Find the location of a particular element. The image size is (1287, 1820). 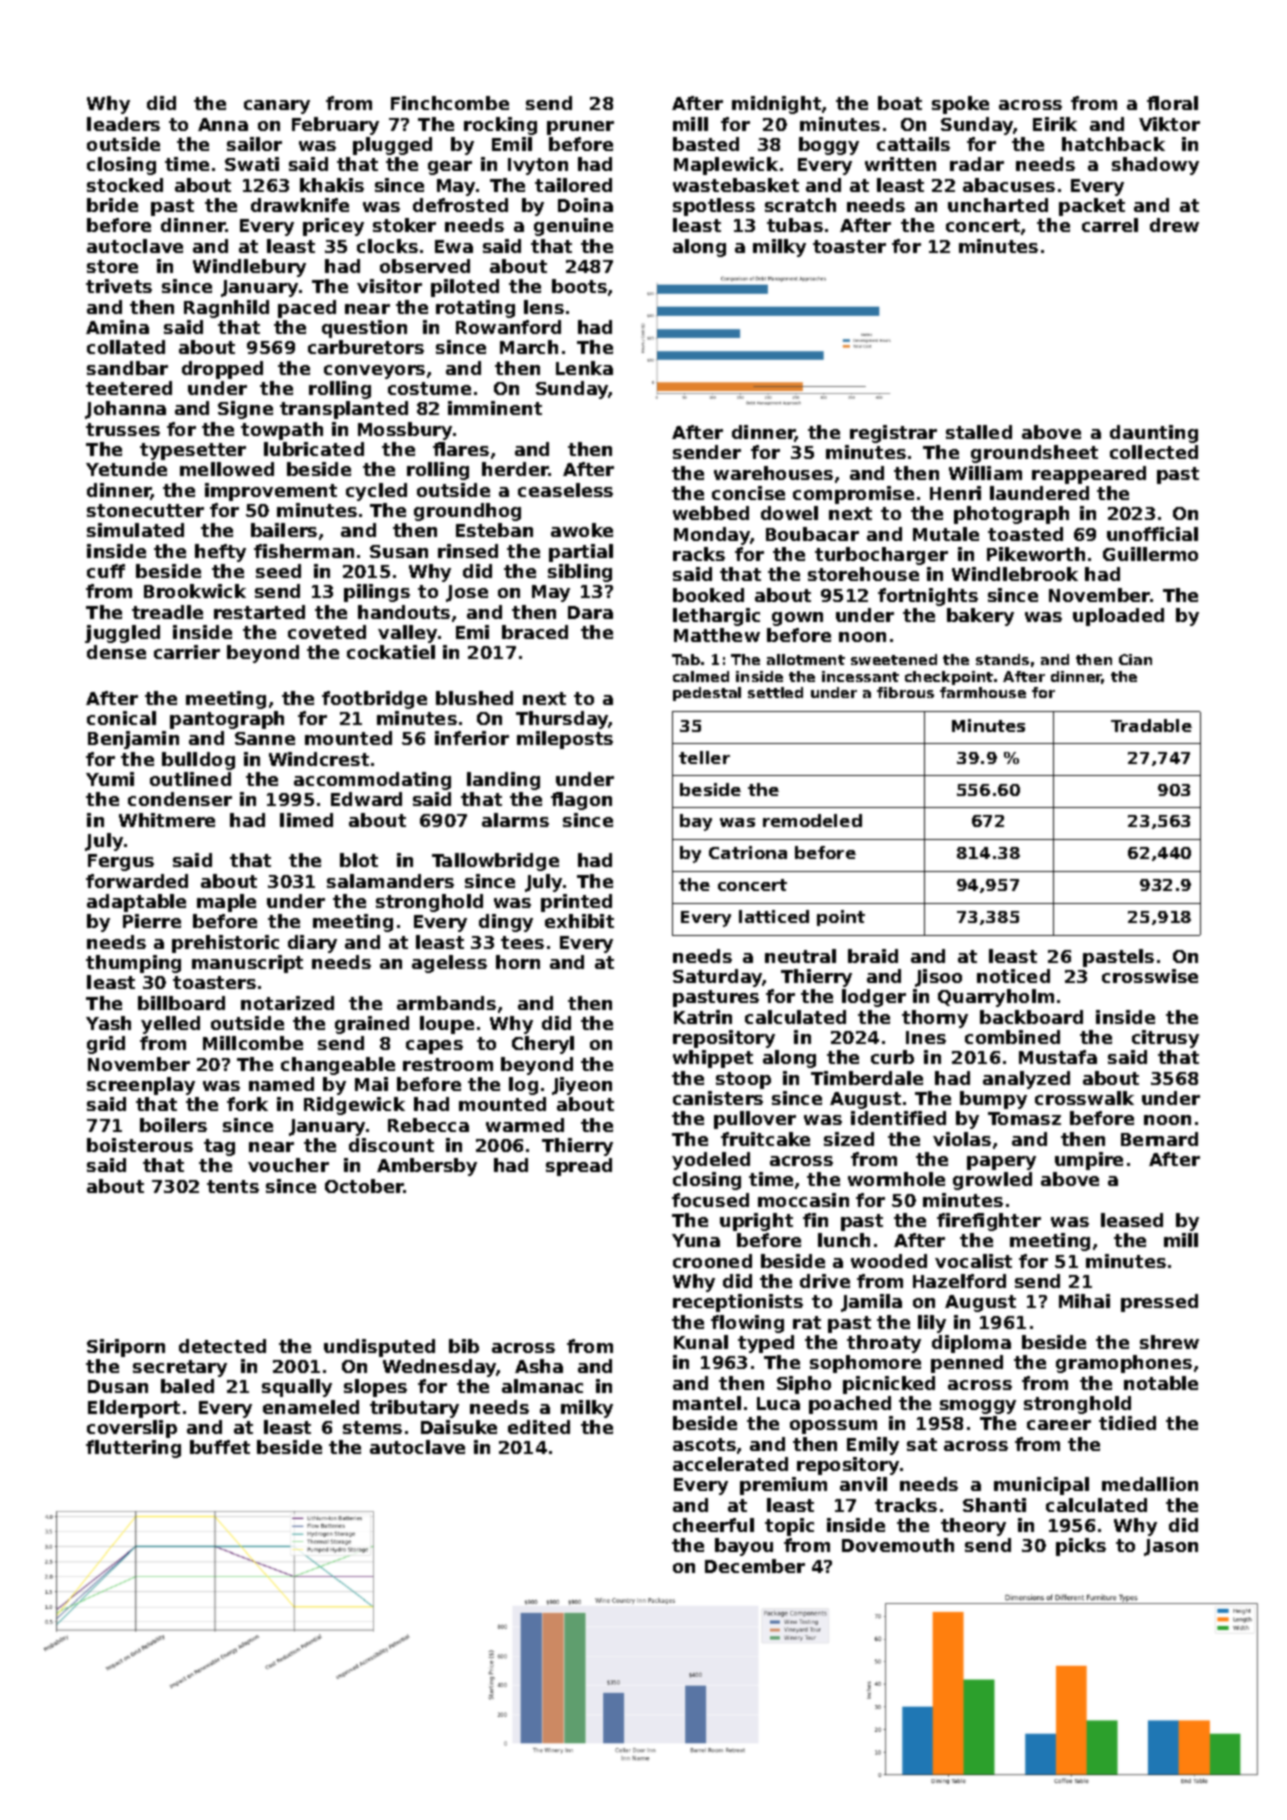

basted is located at coordinates (706, 144).
